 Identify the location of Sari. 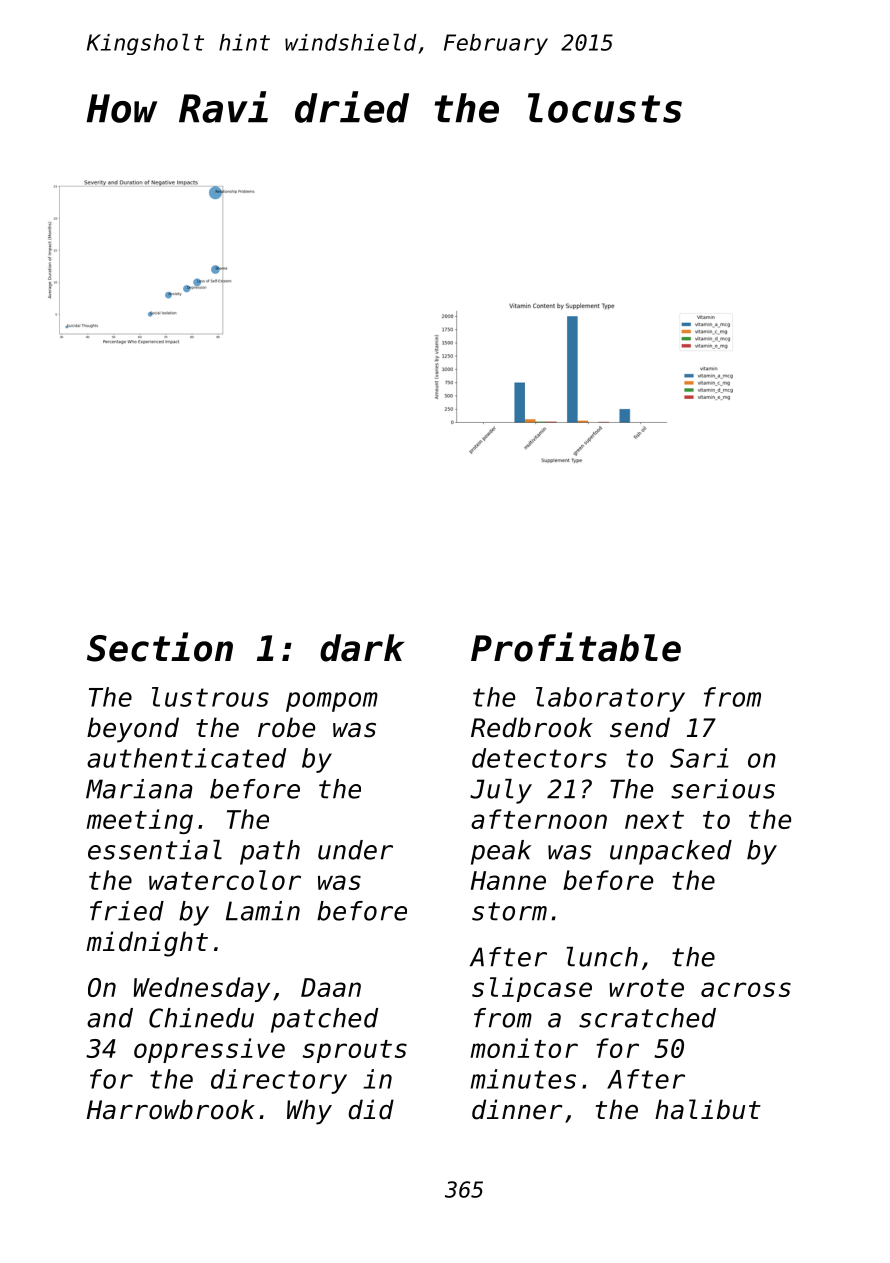
(699, 758).
